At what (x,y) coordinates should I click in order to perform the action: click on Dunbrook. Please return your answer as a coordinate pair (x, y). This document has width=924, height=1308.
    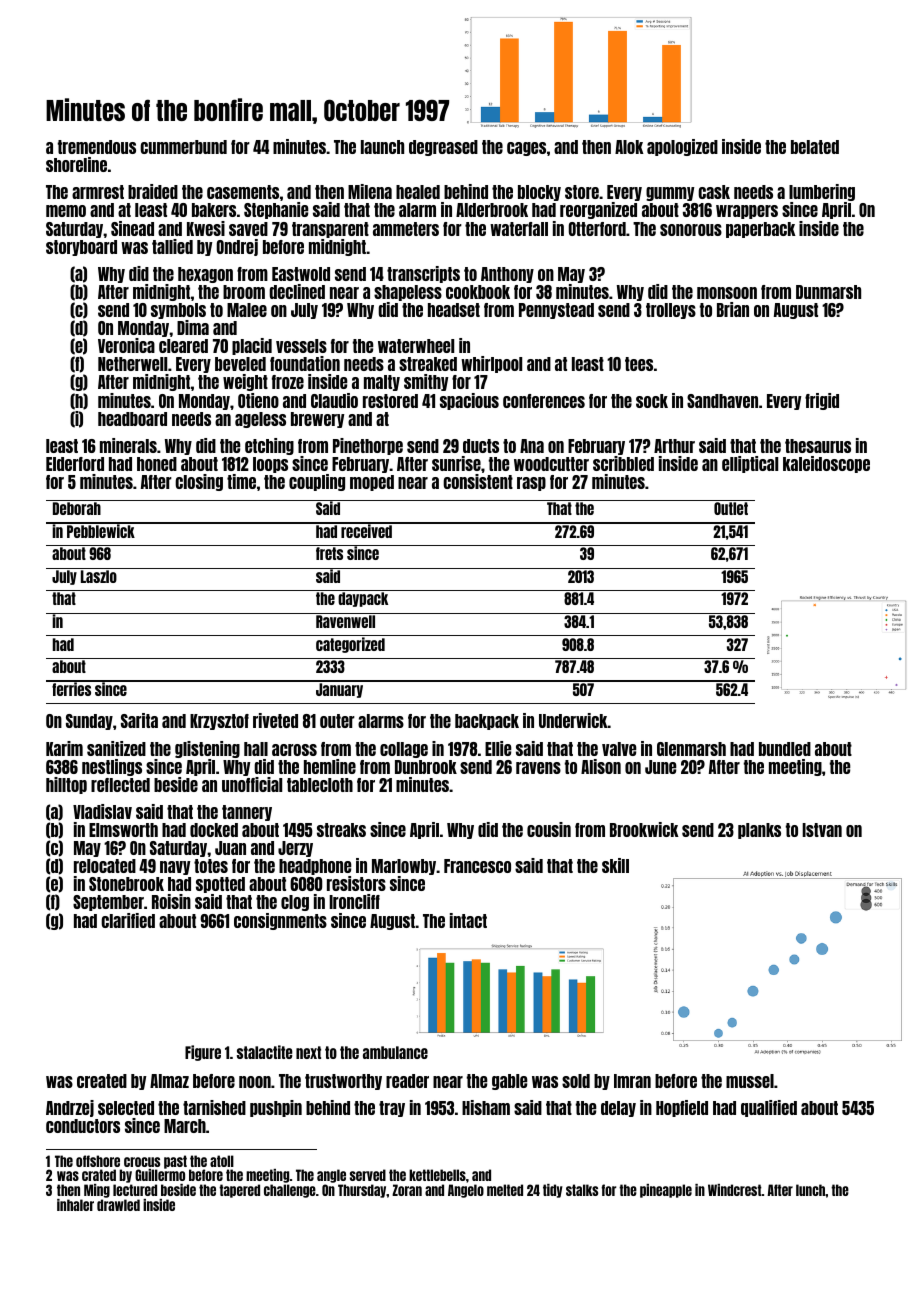
    Looking at the image, I should click on (426, 767).
